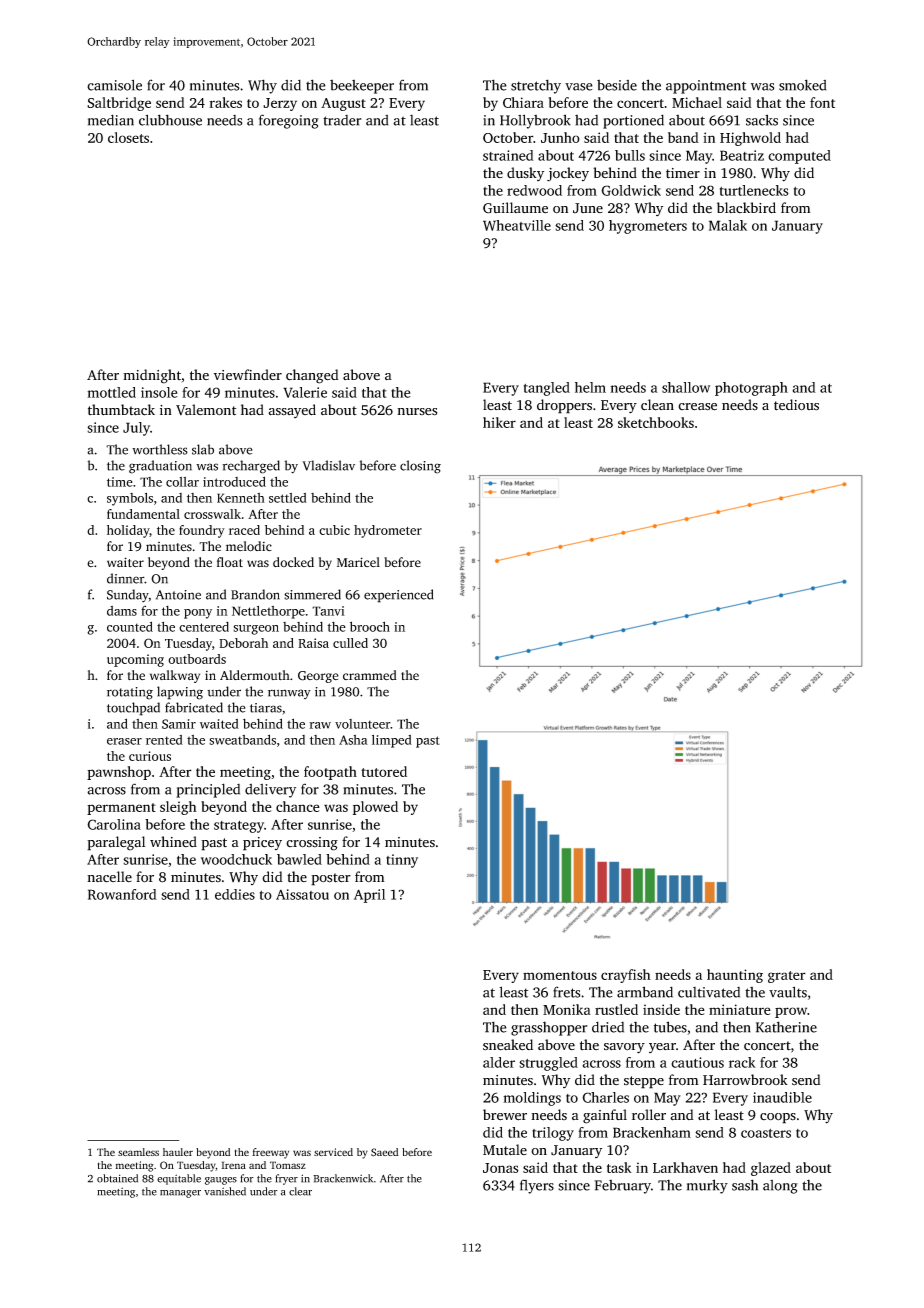  I want to click on haunting, so click(735, 976).
